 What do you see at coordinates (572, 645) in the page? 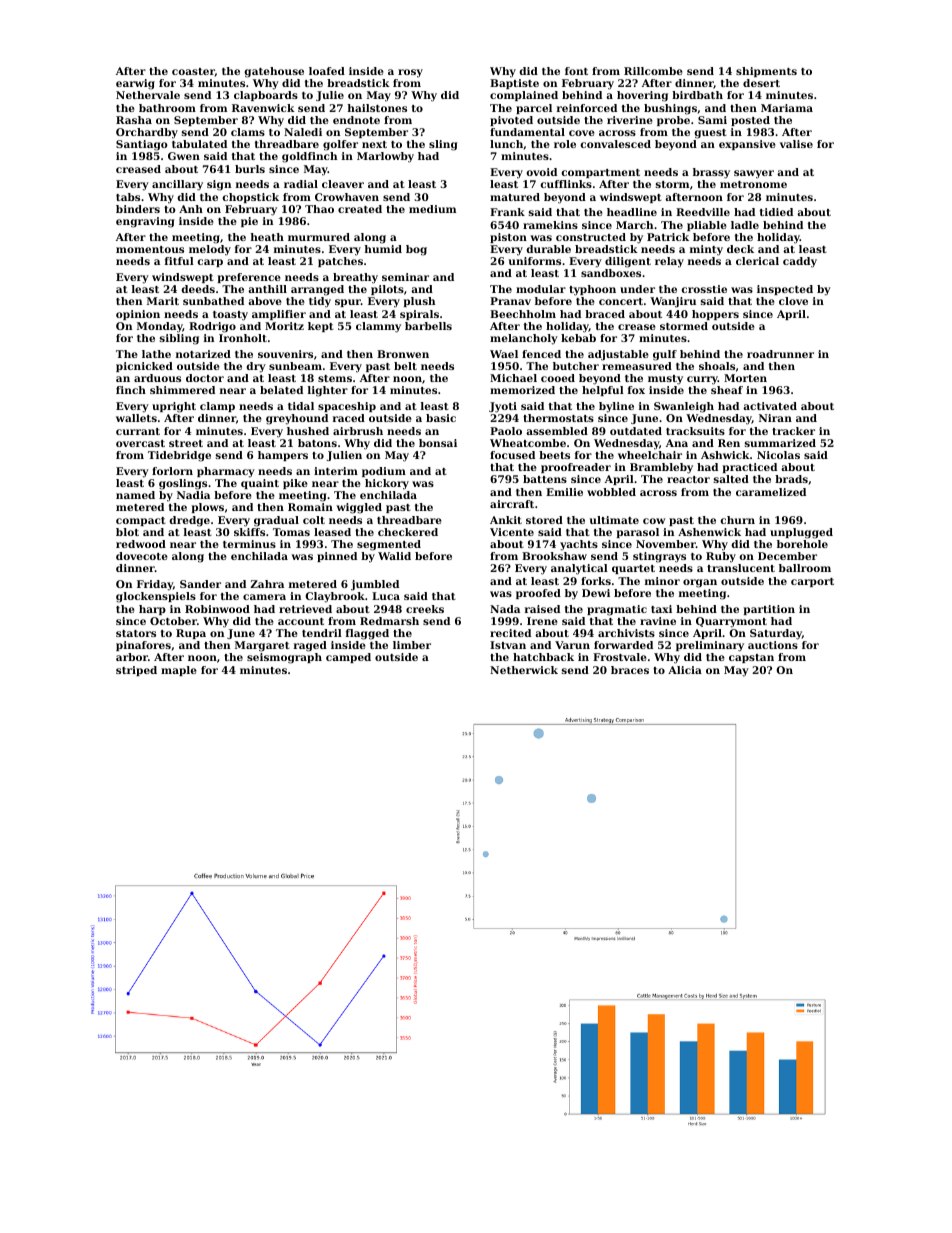
I see `Varun` at bounding box center [572, 645].
